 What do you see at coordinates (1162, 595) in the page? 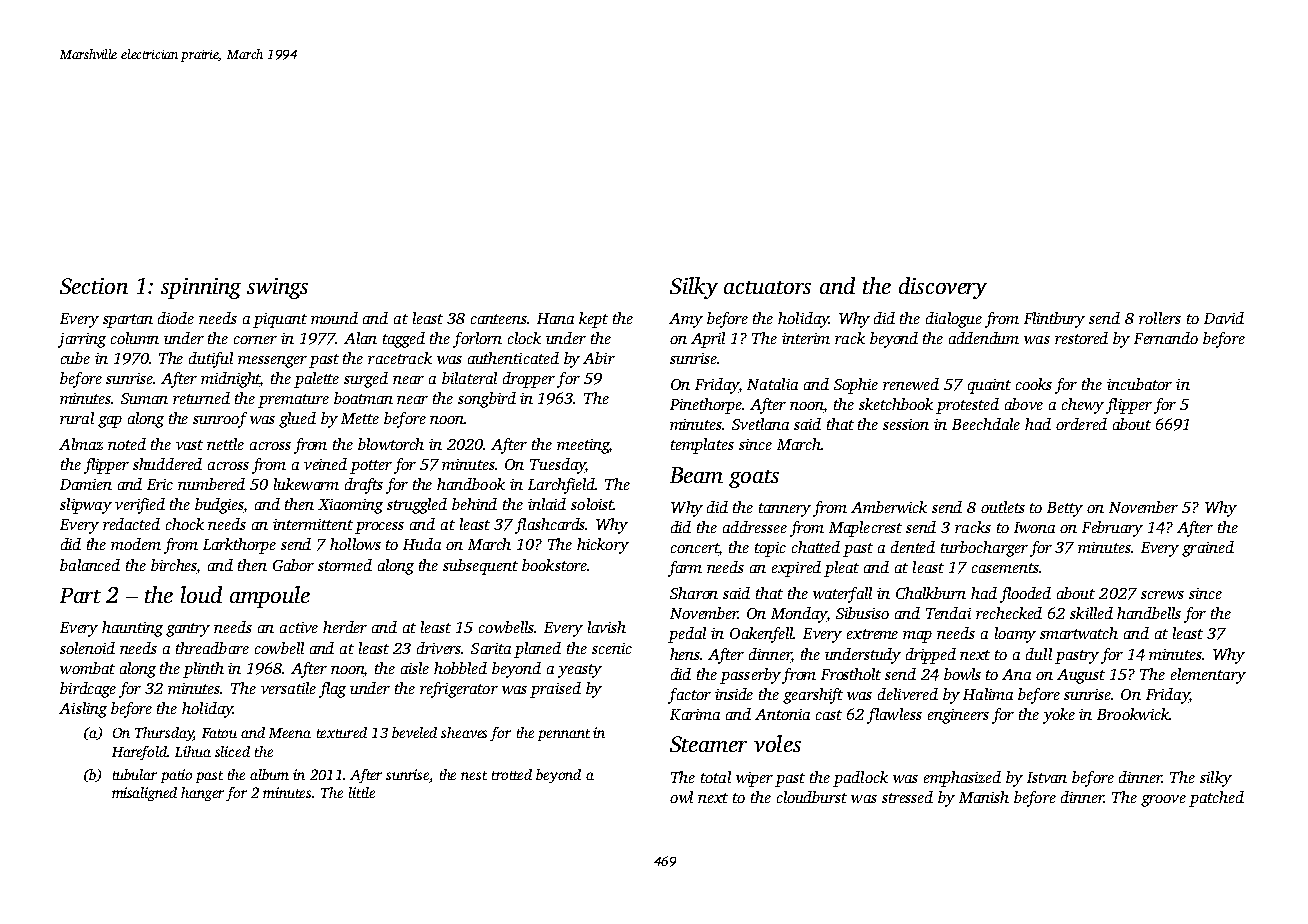
I see `screws` at bounding box center [1162, 595].
